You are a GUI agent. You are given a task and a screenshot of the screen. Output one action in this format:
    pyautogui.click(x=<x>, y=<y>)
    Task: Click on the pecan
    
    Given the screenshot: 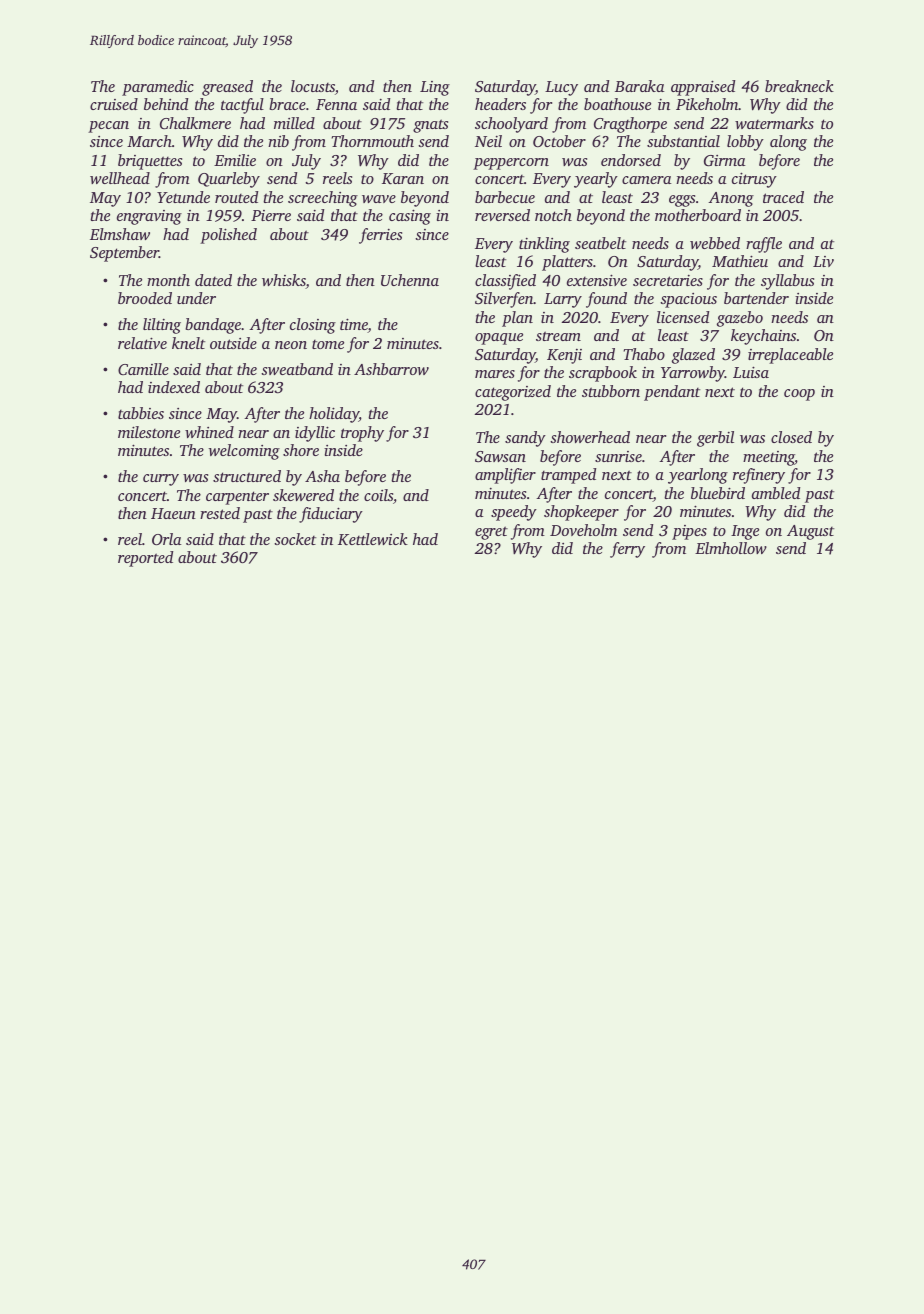 What is the action you would take?
    pyautogui.click(x=108, y=127)
